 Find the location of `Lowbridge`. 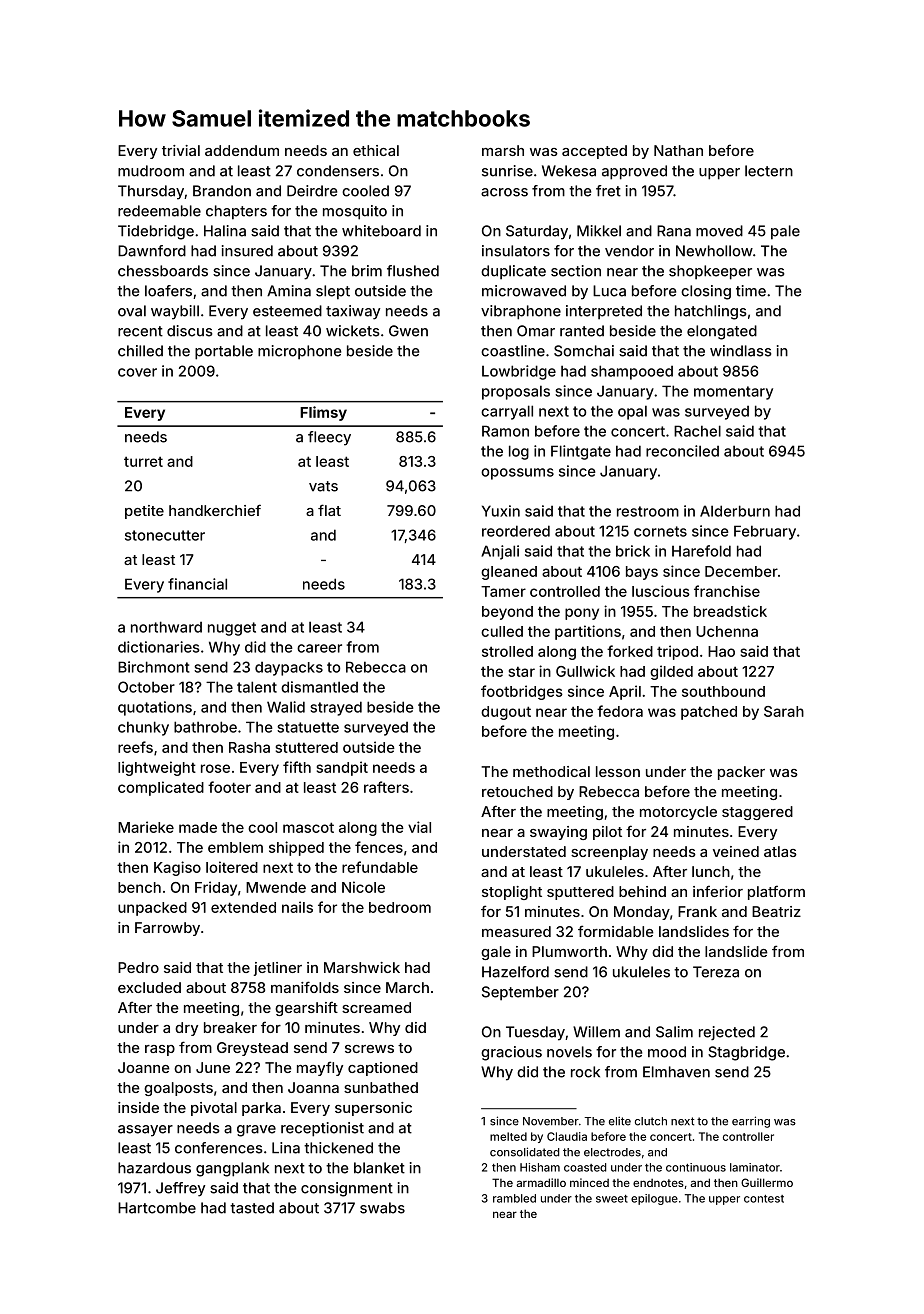

Lowbridge is located at coordinates (519, 372).
